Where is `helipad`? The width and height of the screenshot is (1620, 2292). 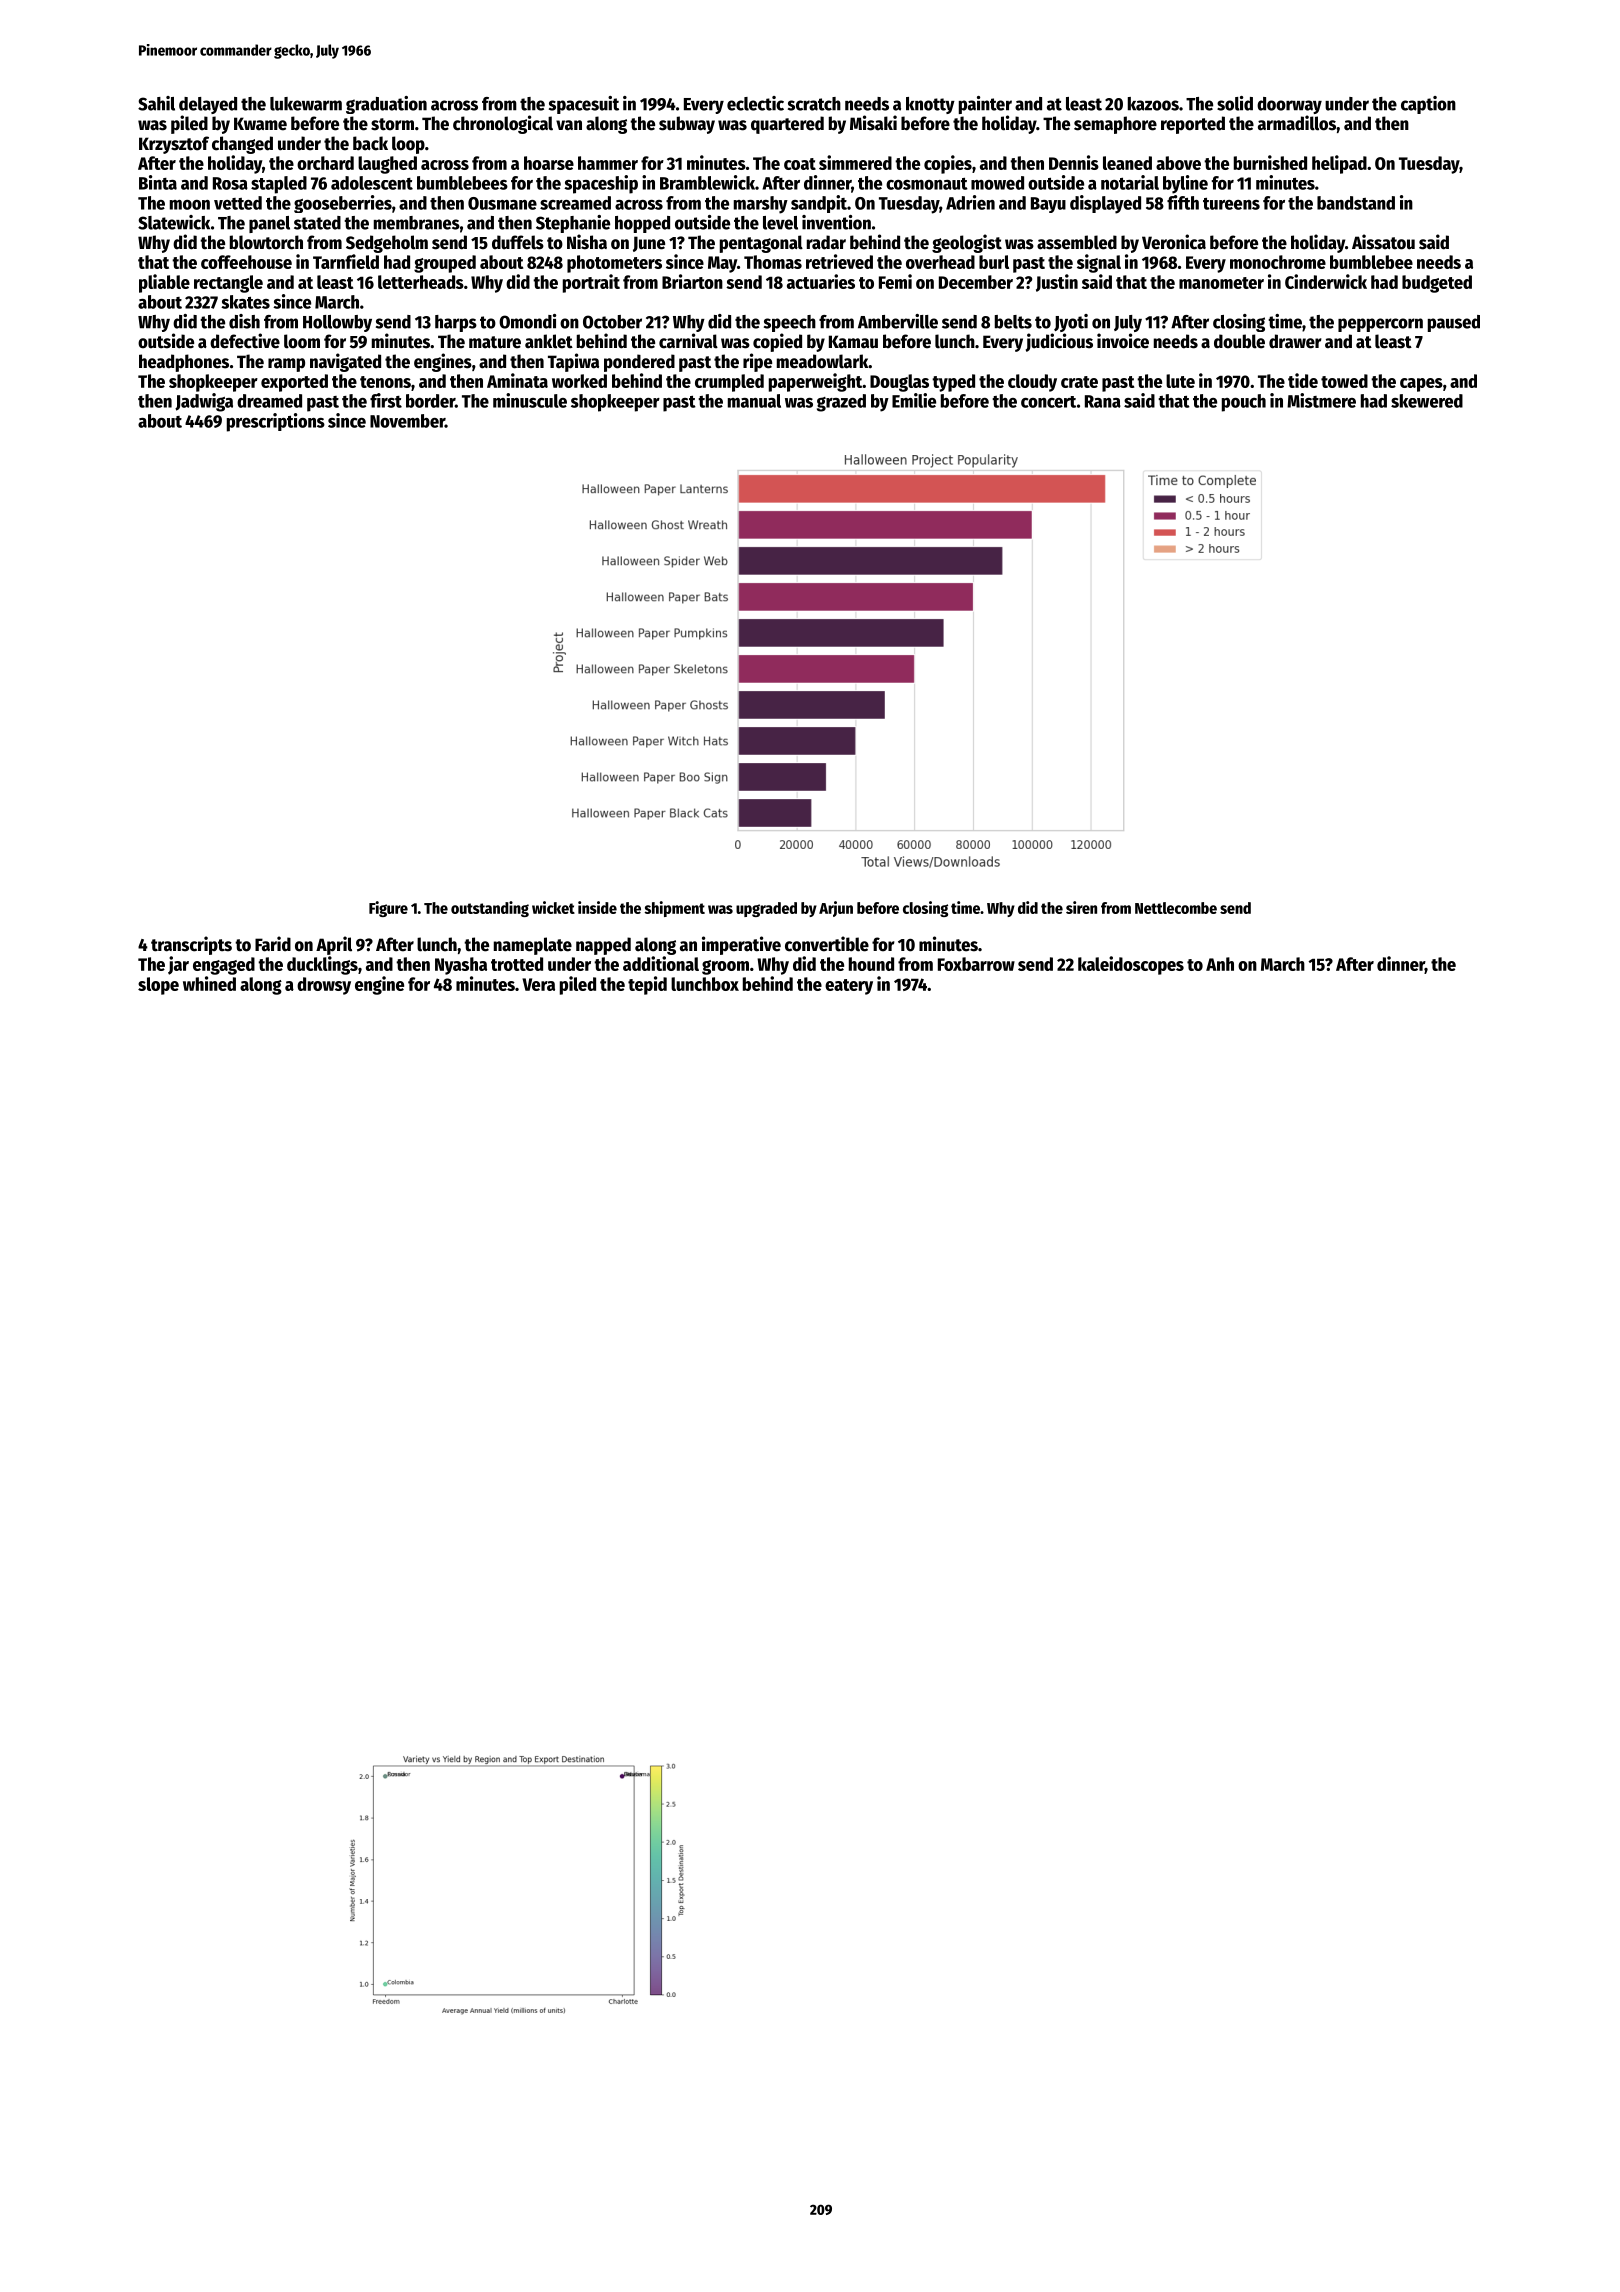 helipad is located at coordinates (1339, 164).
